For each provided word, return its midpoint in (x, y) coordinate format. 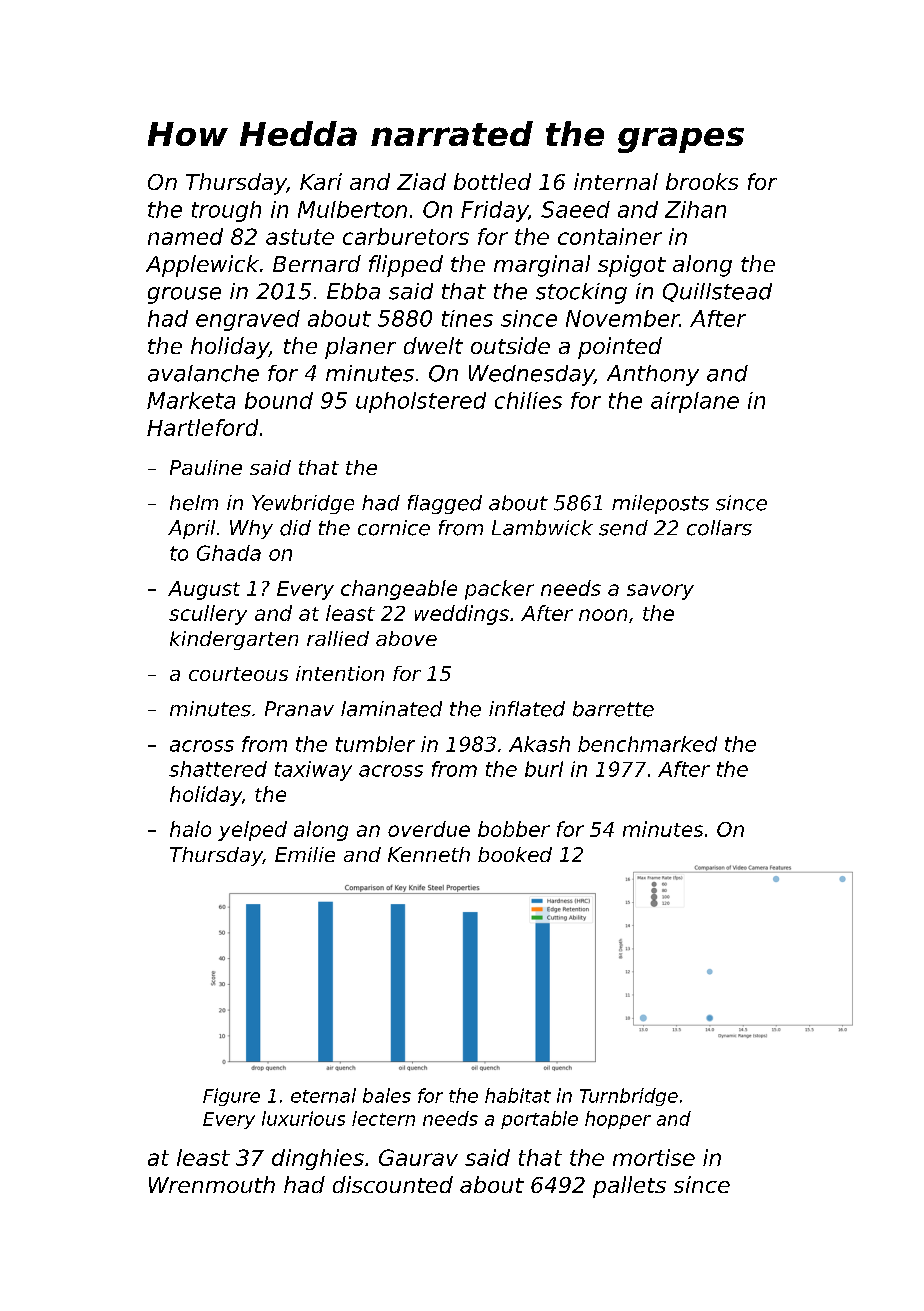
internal (616, 181)
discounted (393, 1184)
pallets (629, 1187)
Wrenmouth (212, 1184)
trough (226, 211)
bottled (492, 181)
